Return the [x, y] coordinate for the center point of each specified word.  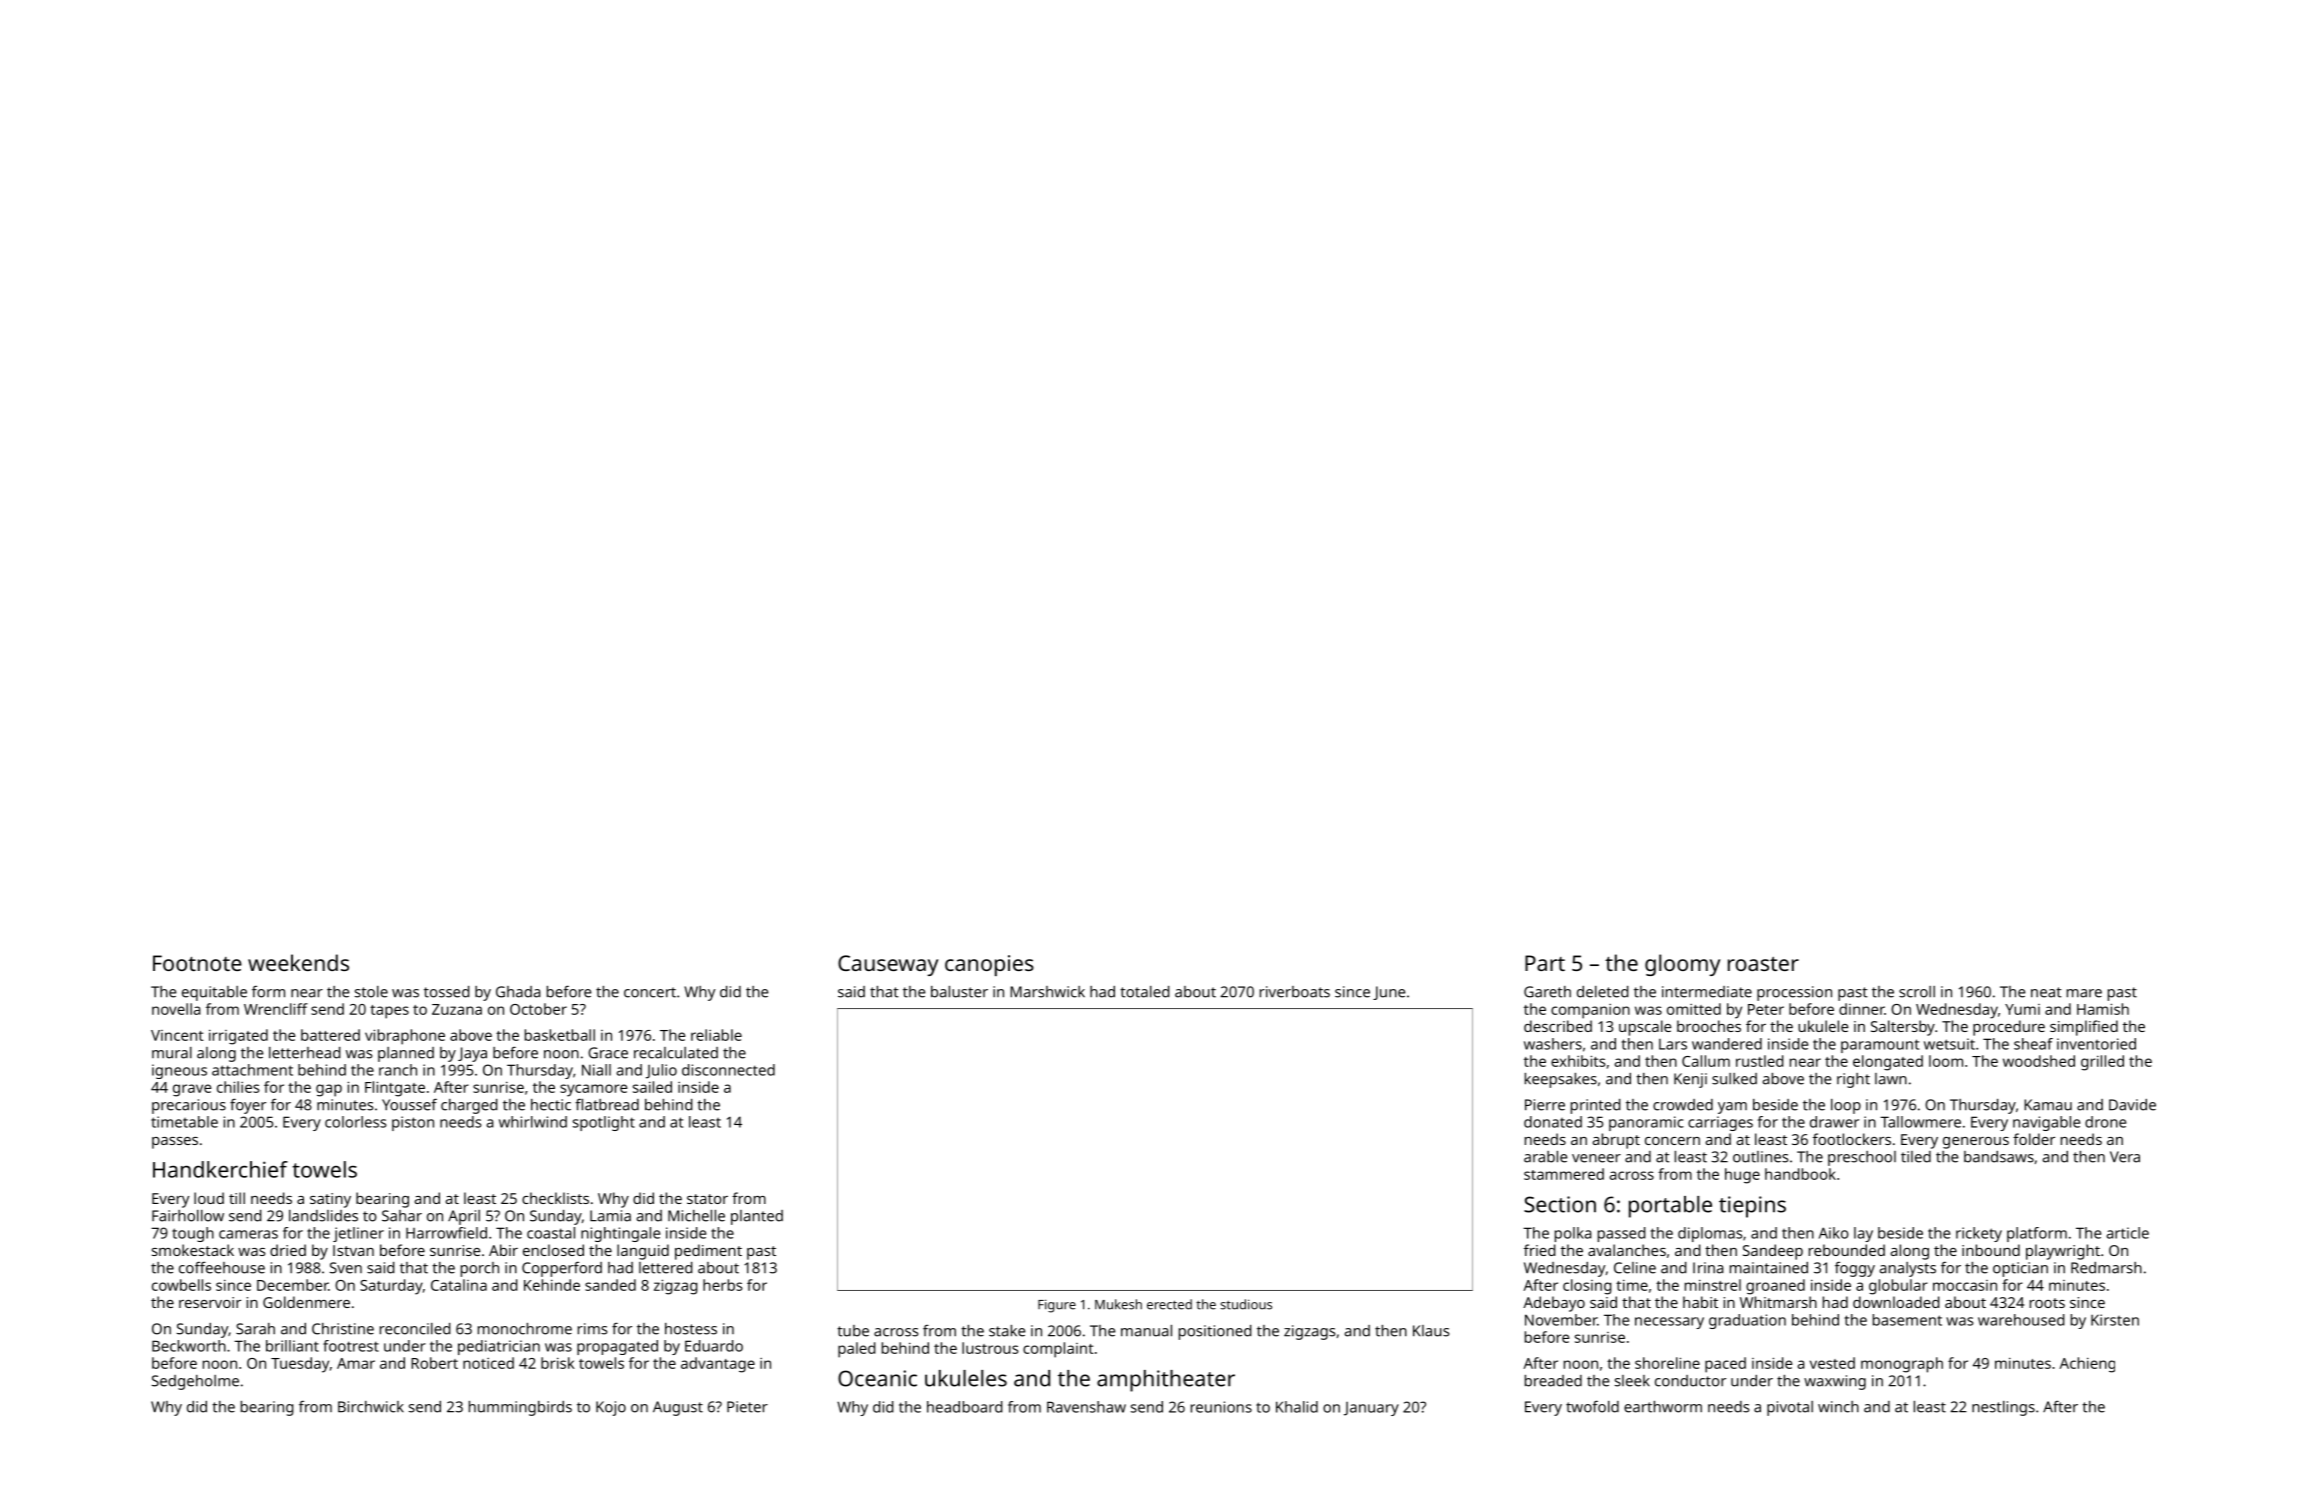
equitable [214, 993]
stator [707, 1199]
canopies [989, 965]
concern [1672, 1141]
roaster [1763, 964]
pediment [708, 1252]
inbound [1991, 1250]
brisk [558, 1363]
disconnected [728, 1070]
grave [192, 1090]
